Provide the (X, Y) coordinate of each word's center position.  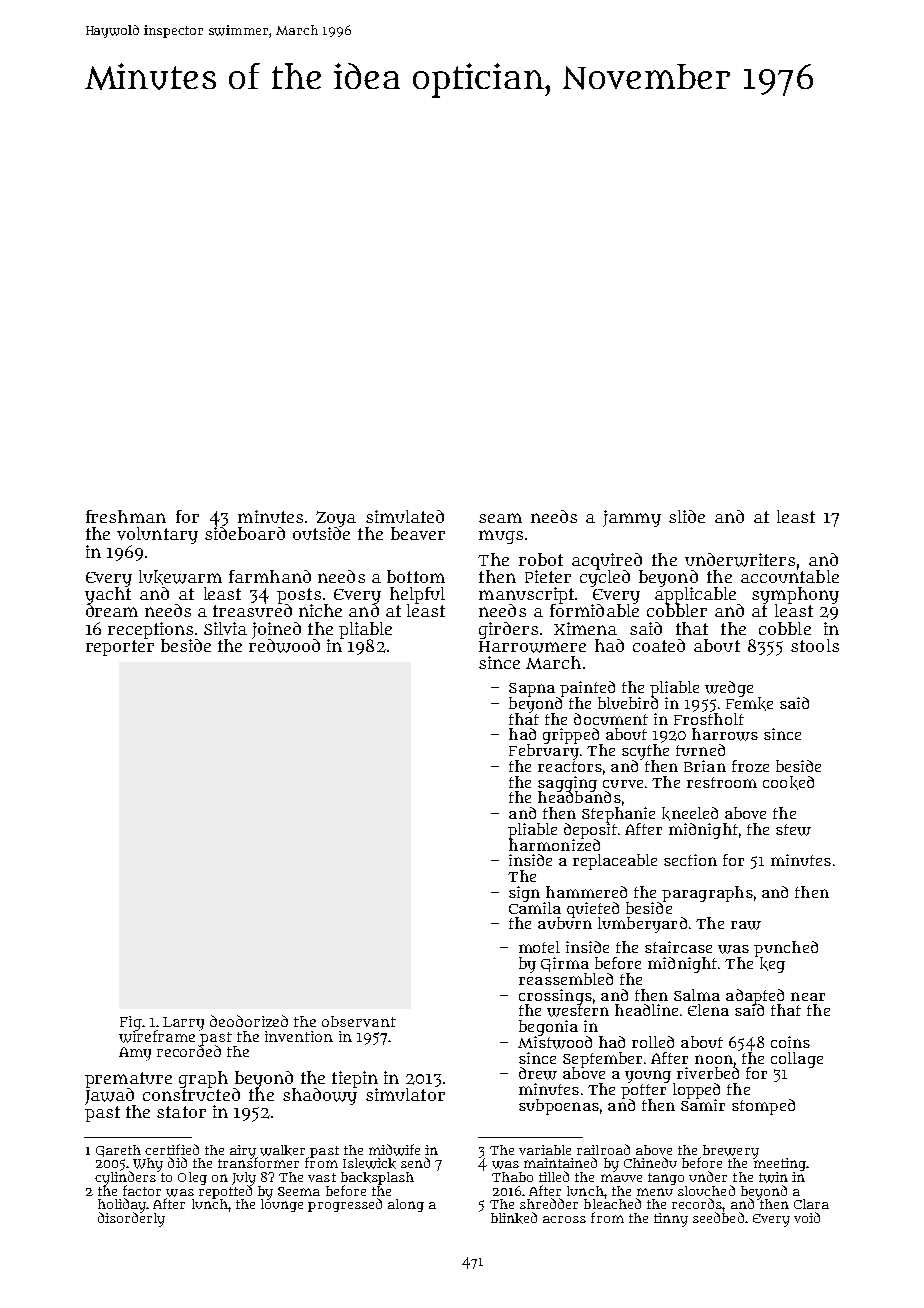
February (544, 752)
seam (500, 518)
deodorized (249, 1021)
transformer (258, 1163)
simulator (405, 1094)
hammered (586, 892)
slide (687, 516)
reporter (120, 648)
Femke (749, 704)
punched (786, 949)
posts (299, 596)
